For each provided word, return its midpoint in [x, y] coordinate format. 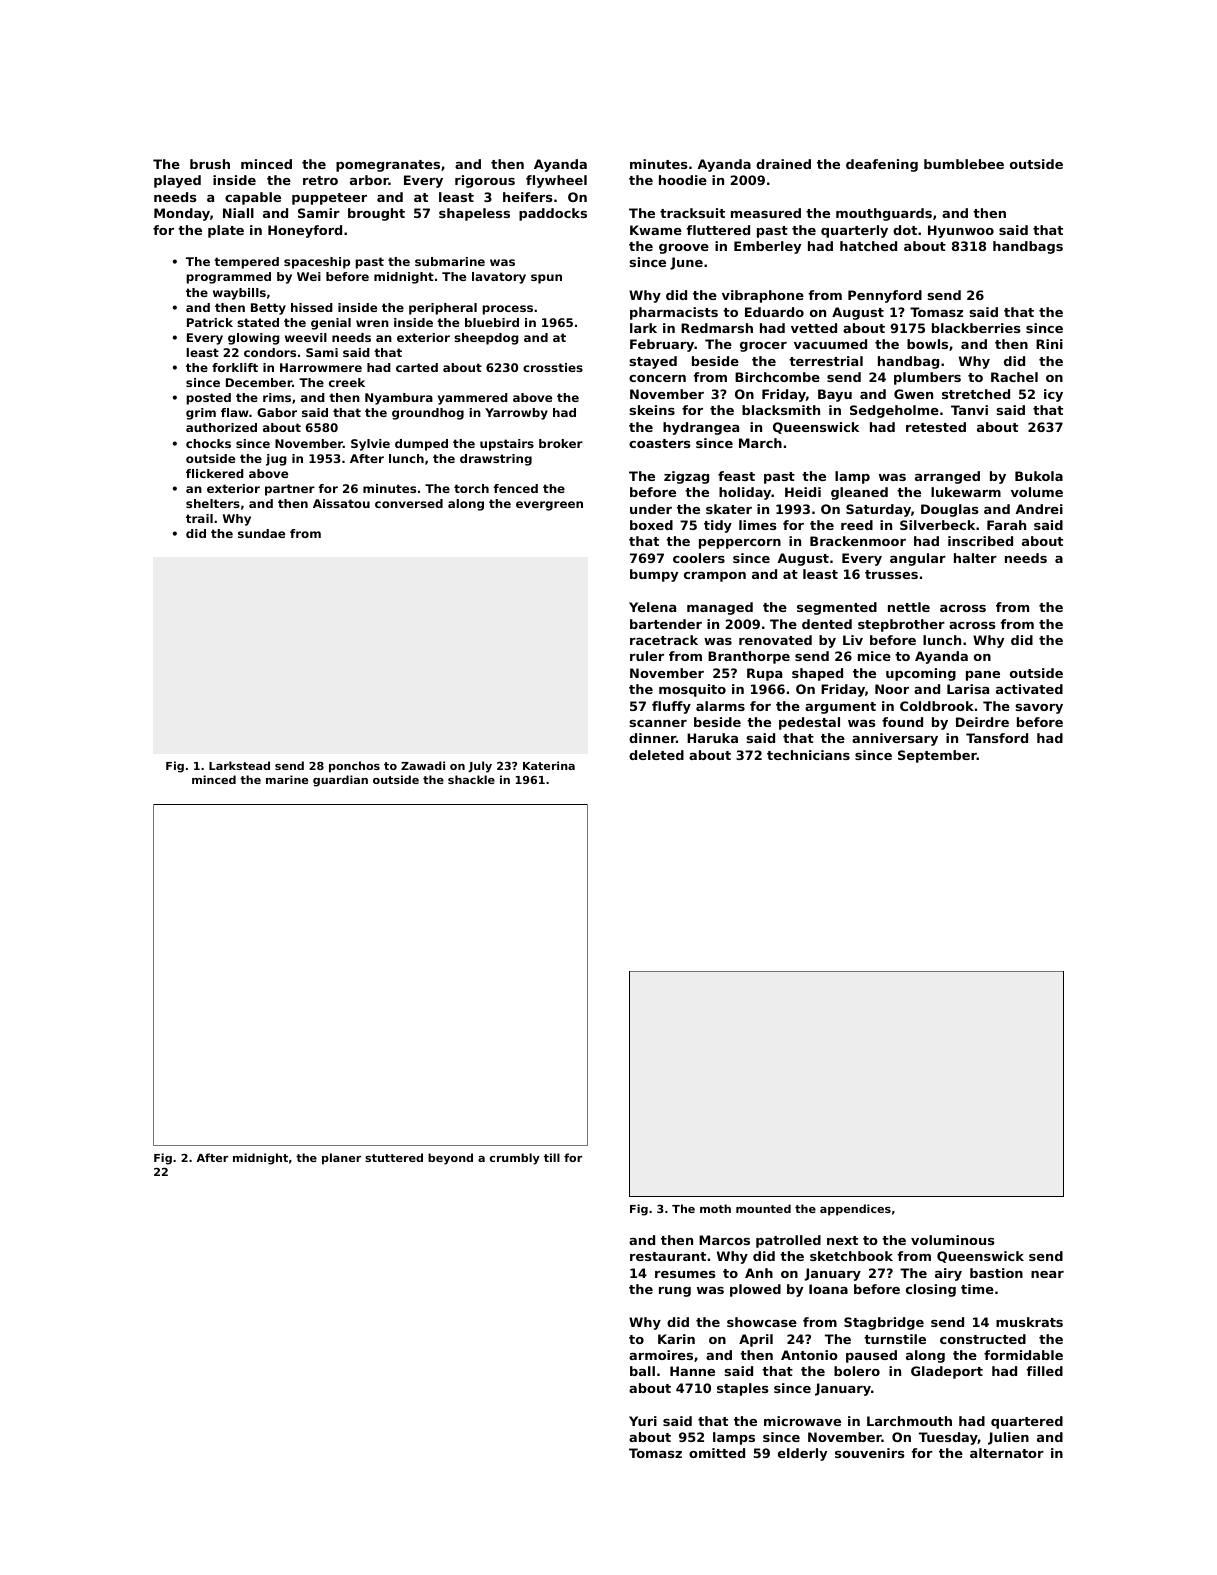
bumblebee [964, 164]
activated [1029, 689]
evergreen [549, 506]
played [177, 181]
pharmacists [674, 313]
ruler [647, 656]
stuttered [394, 1157]
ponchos [354, 767]
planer [341, 1159]
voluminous [953, 1240]
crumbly [515, 1159]
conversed [409, 503]
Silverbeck [937, 525]
